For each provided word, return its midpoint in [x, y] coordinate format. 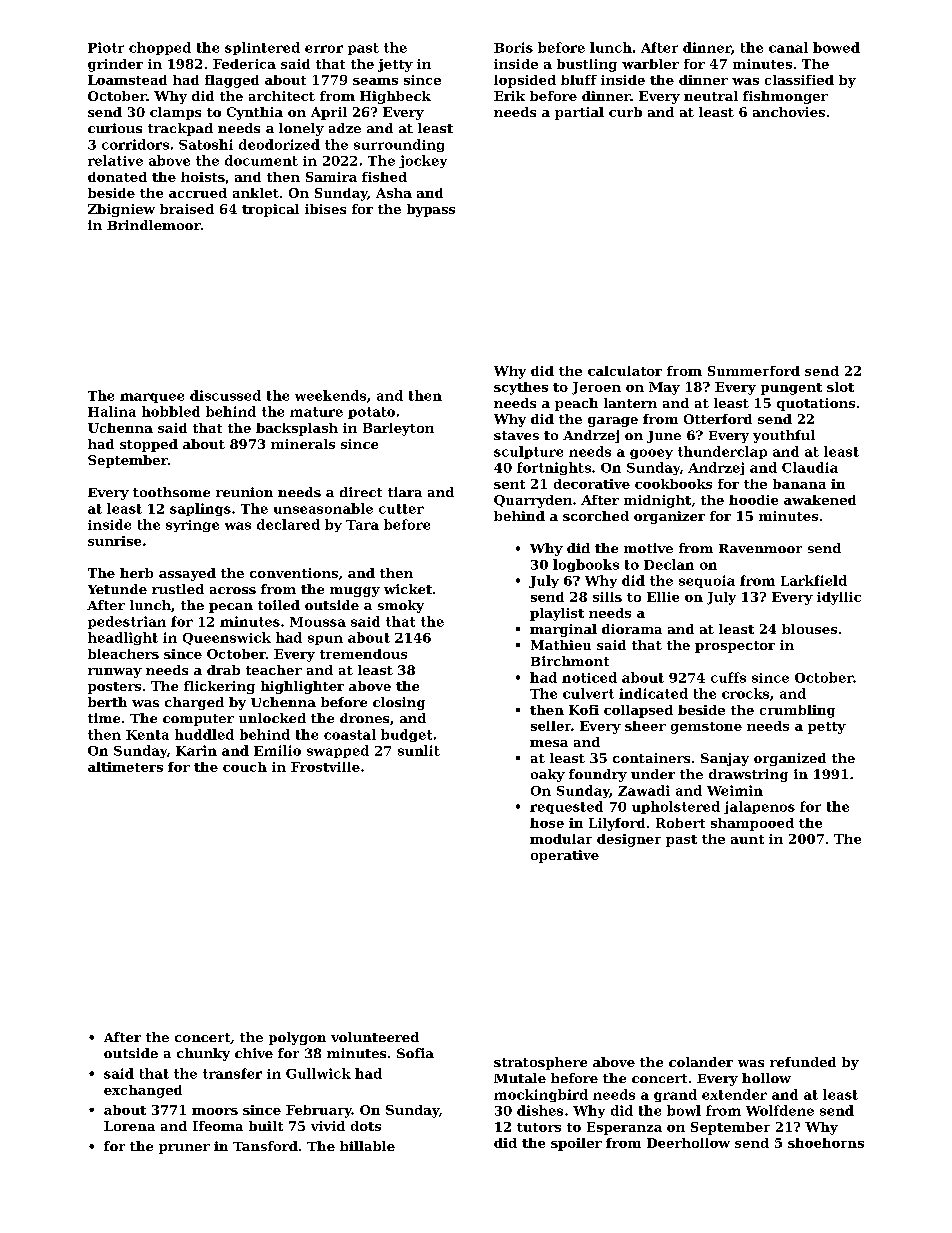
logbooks [586, 565]
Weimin [735, 790]
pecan [231, 608]
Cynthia [255, 113]
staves [516, 435]
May [664, 388]
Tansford [265, 1146]
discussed [225, 395]
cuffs [728, 677]
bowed [836, 47]
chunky [203, 1054]
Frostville [325, 767]
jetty [395, 65]
